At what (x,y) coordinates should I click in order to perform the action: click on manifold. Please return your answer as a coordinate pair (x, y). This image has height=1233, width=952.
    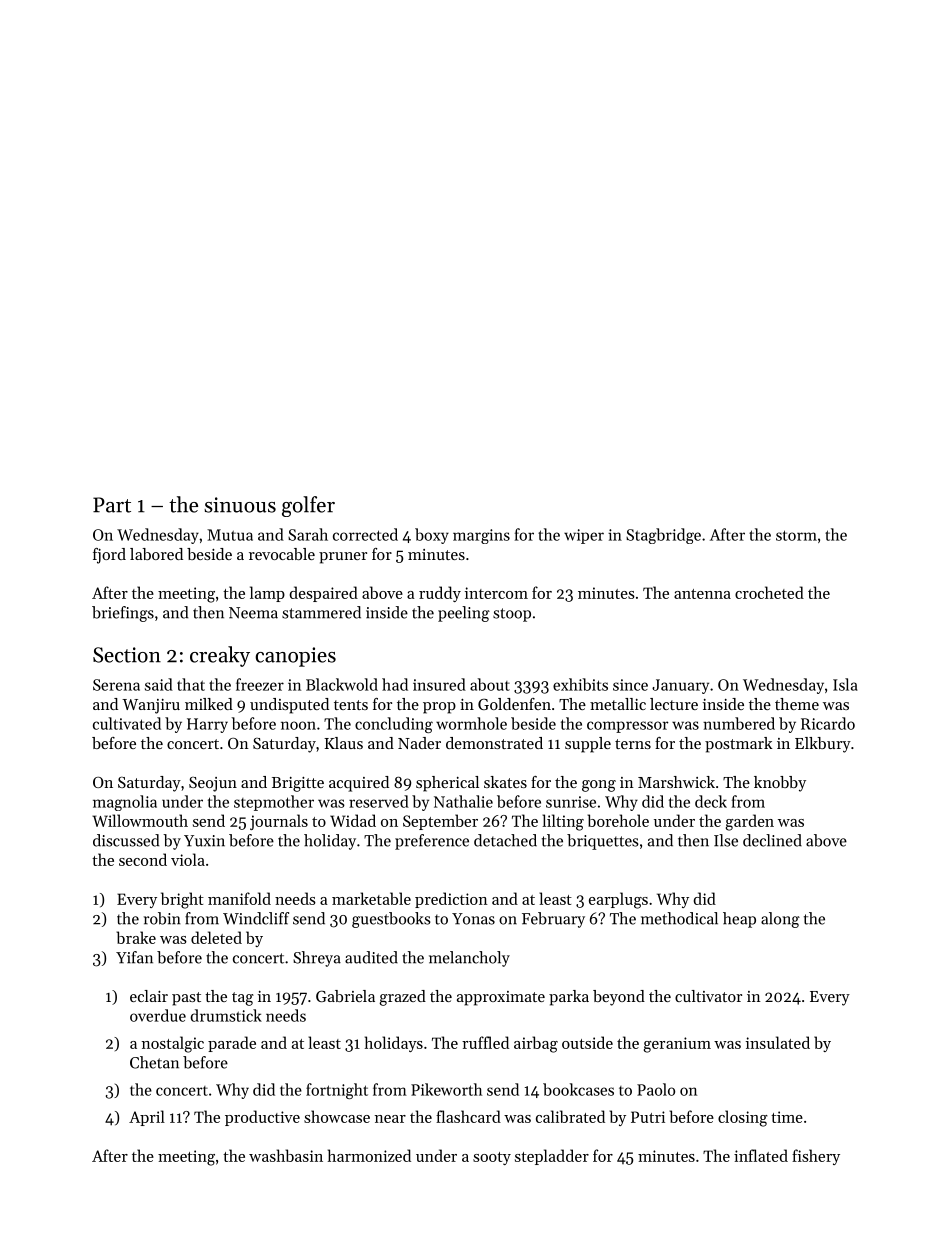
    Looking at the image, I should click on (239, 898).
